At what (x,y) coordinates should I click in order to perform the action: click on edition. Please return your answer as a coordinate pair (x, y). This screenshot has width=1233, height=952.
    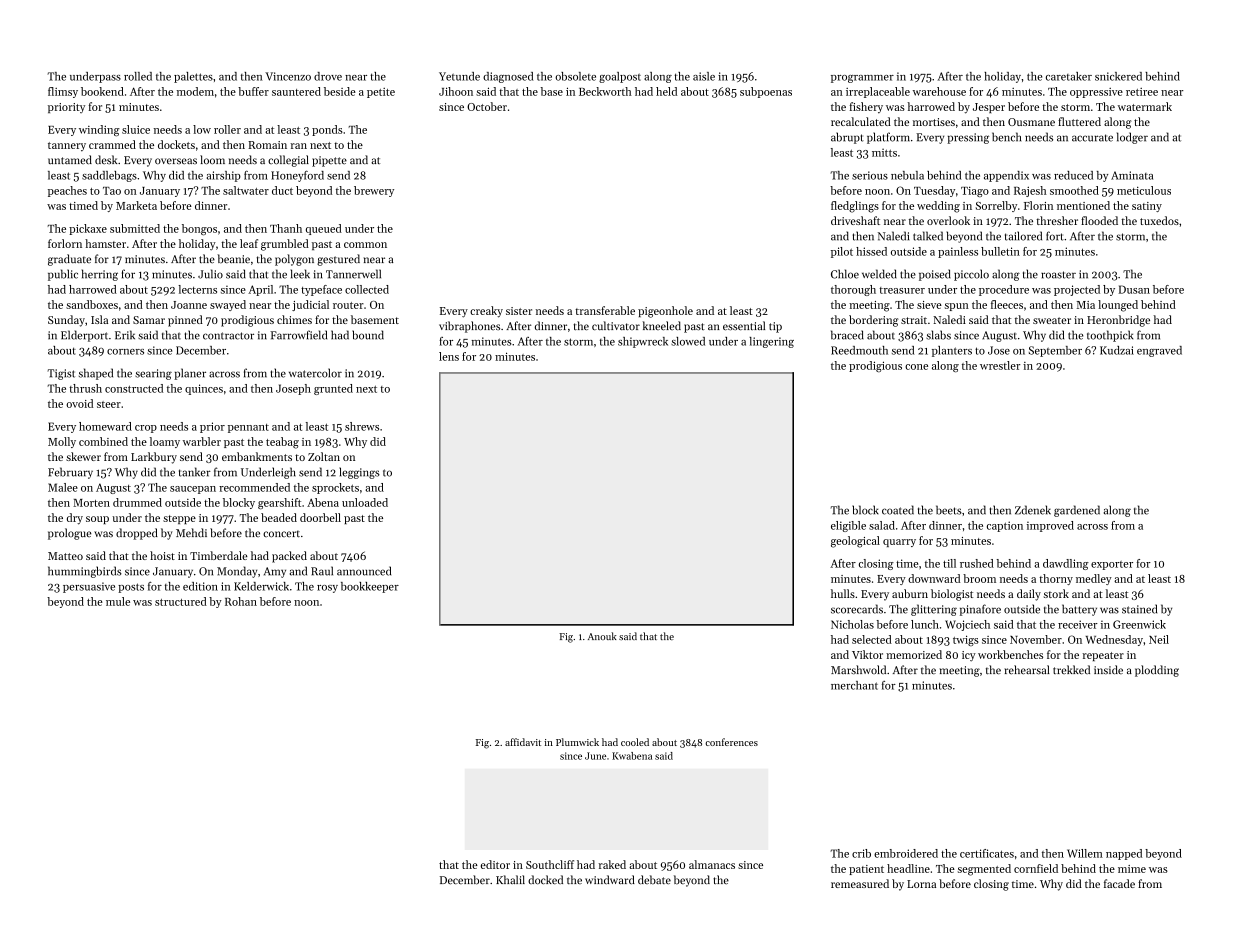
    Looking at the image, I should click on (200, 586).
